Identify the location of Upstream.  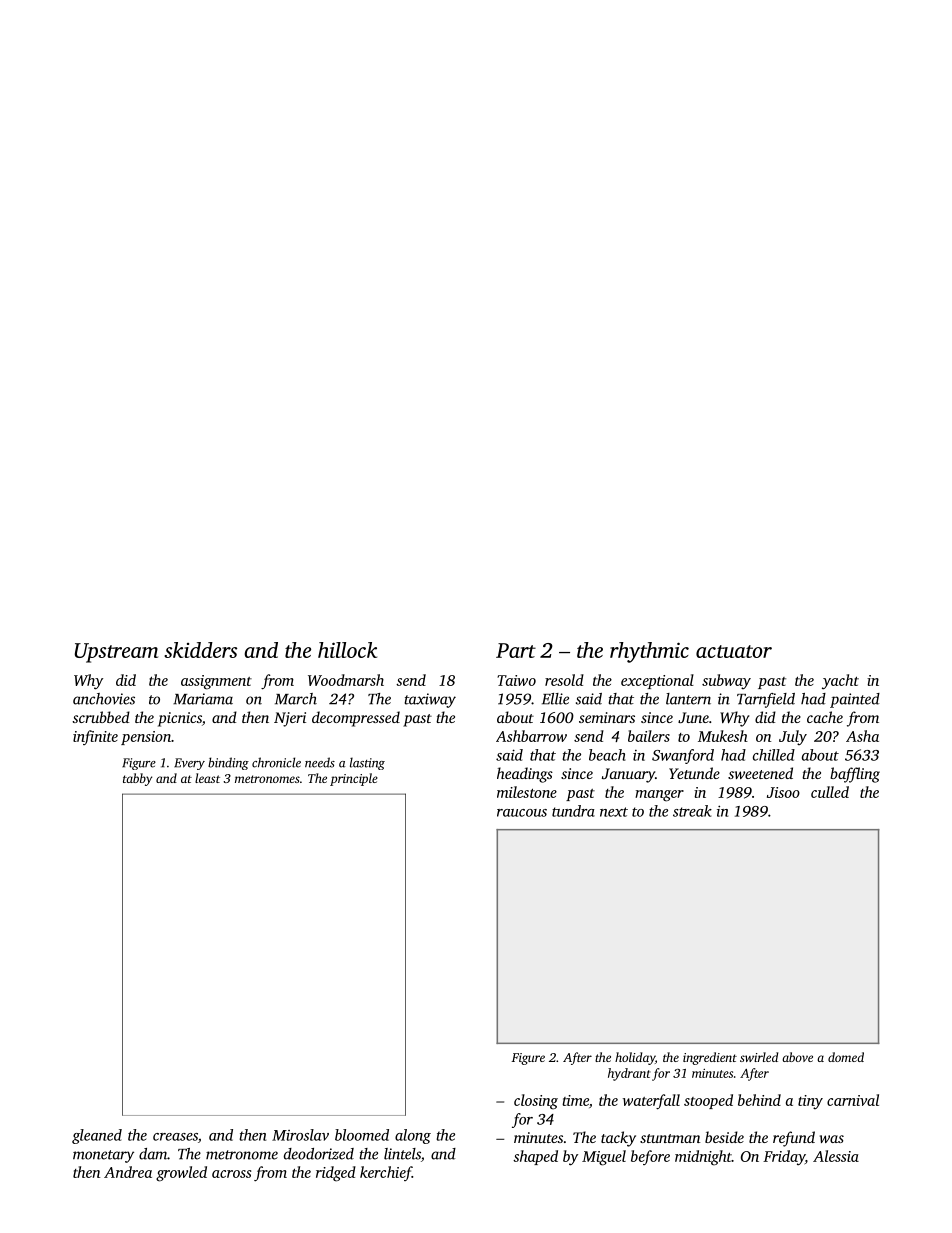
(116, 653).
